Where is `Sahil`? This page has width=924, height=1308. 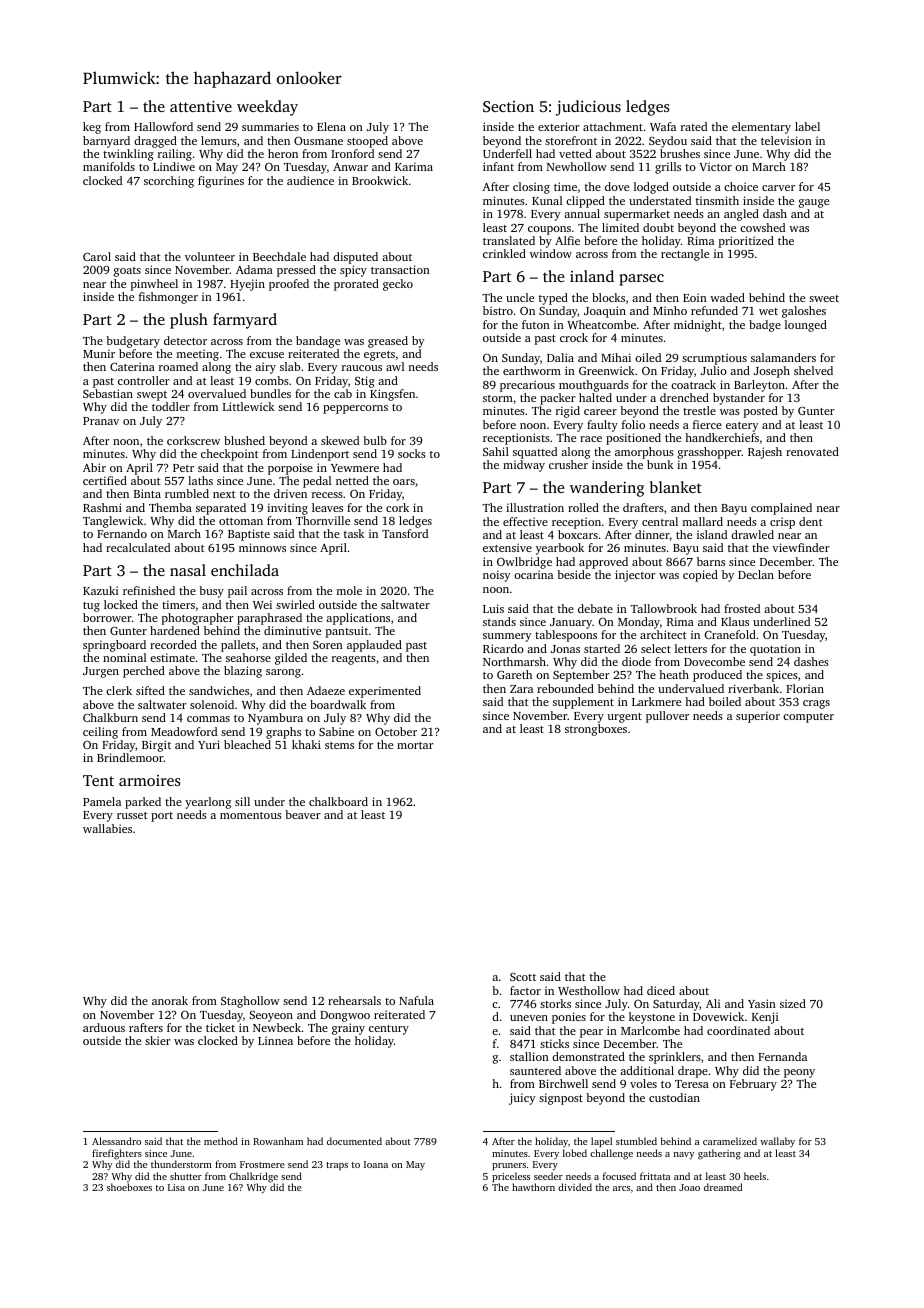 Sahil is located at coordinates (496, 451).
